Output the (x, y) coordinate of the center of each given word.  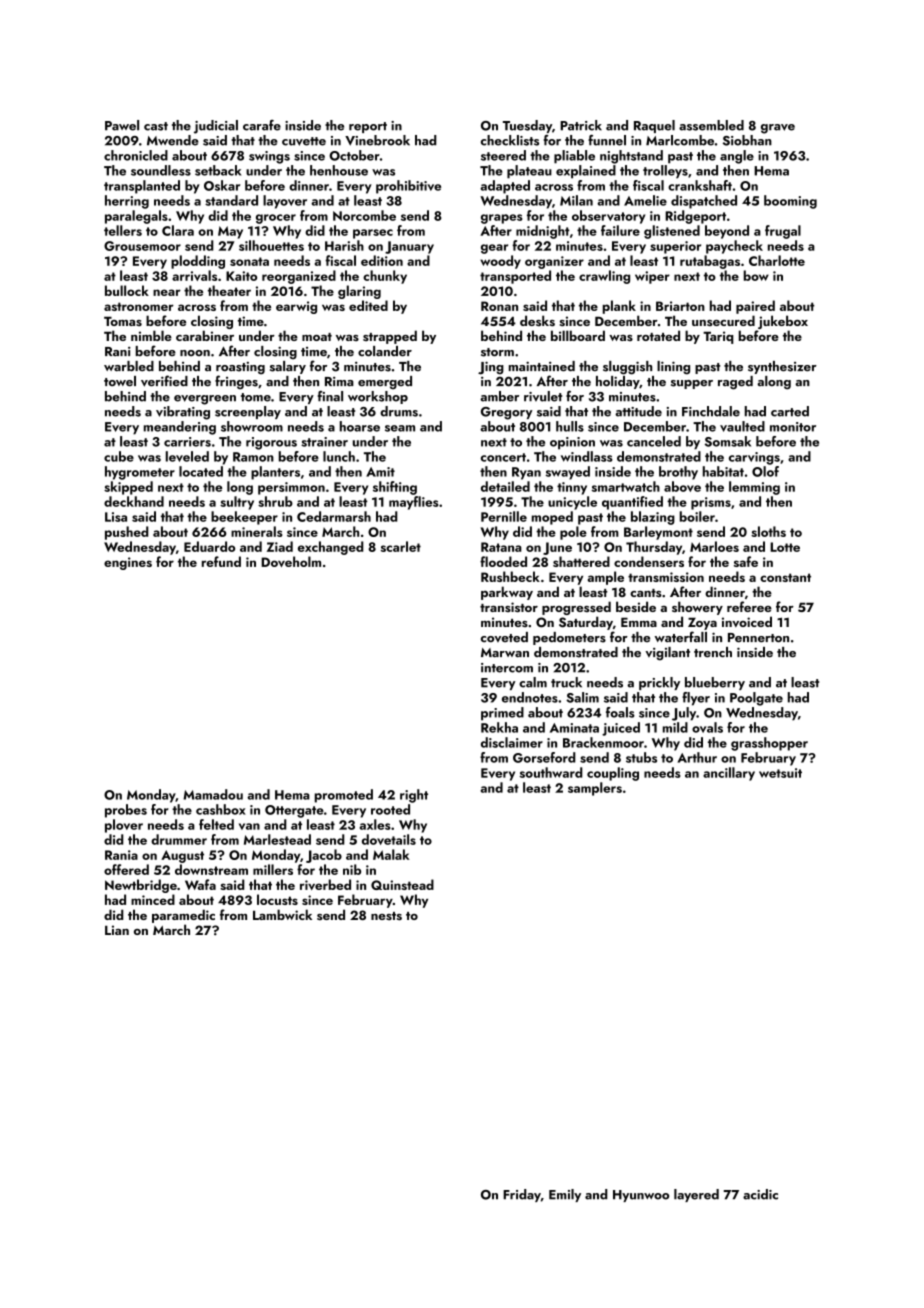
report (368, 127)
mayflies (414, 503)
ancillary (729, 774)
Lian (117, 930)
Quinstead (402, 884)
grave (778, 129)
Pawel (122, 125)
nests (386, 916)
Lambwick (282, 914)
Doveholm (291, 561)
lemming (754, 488)
